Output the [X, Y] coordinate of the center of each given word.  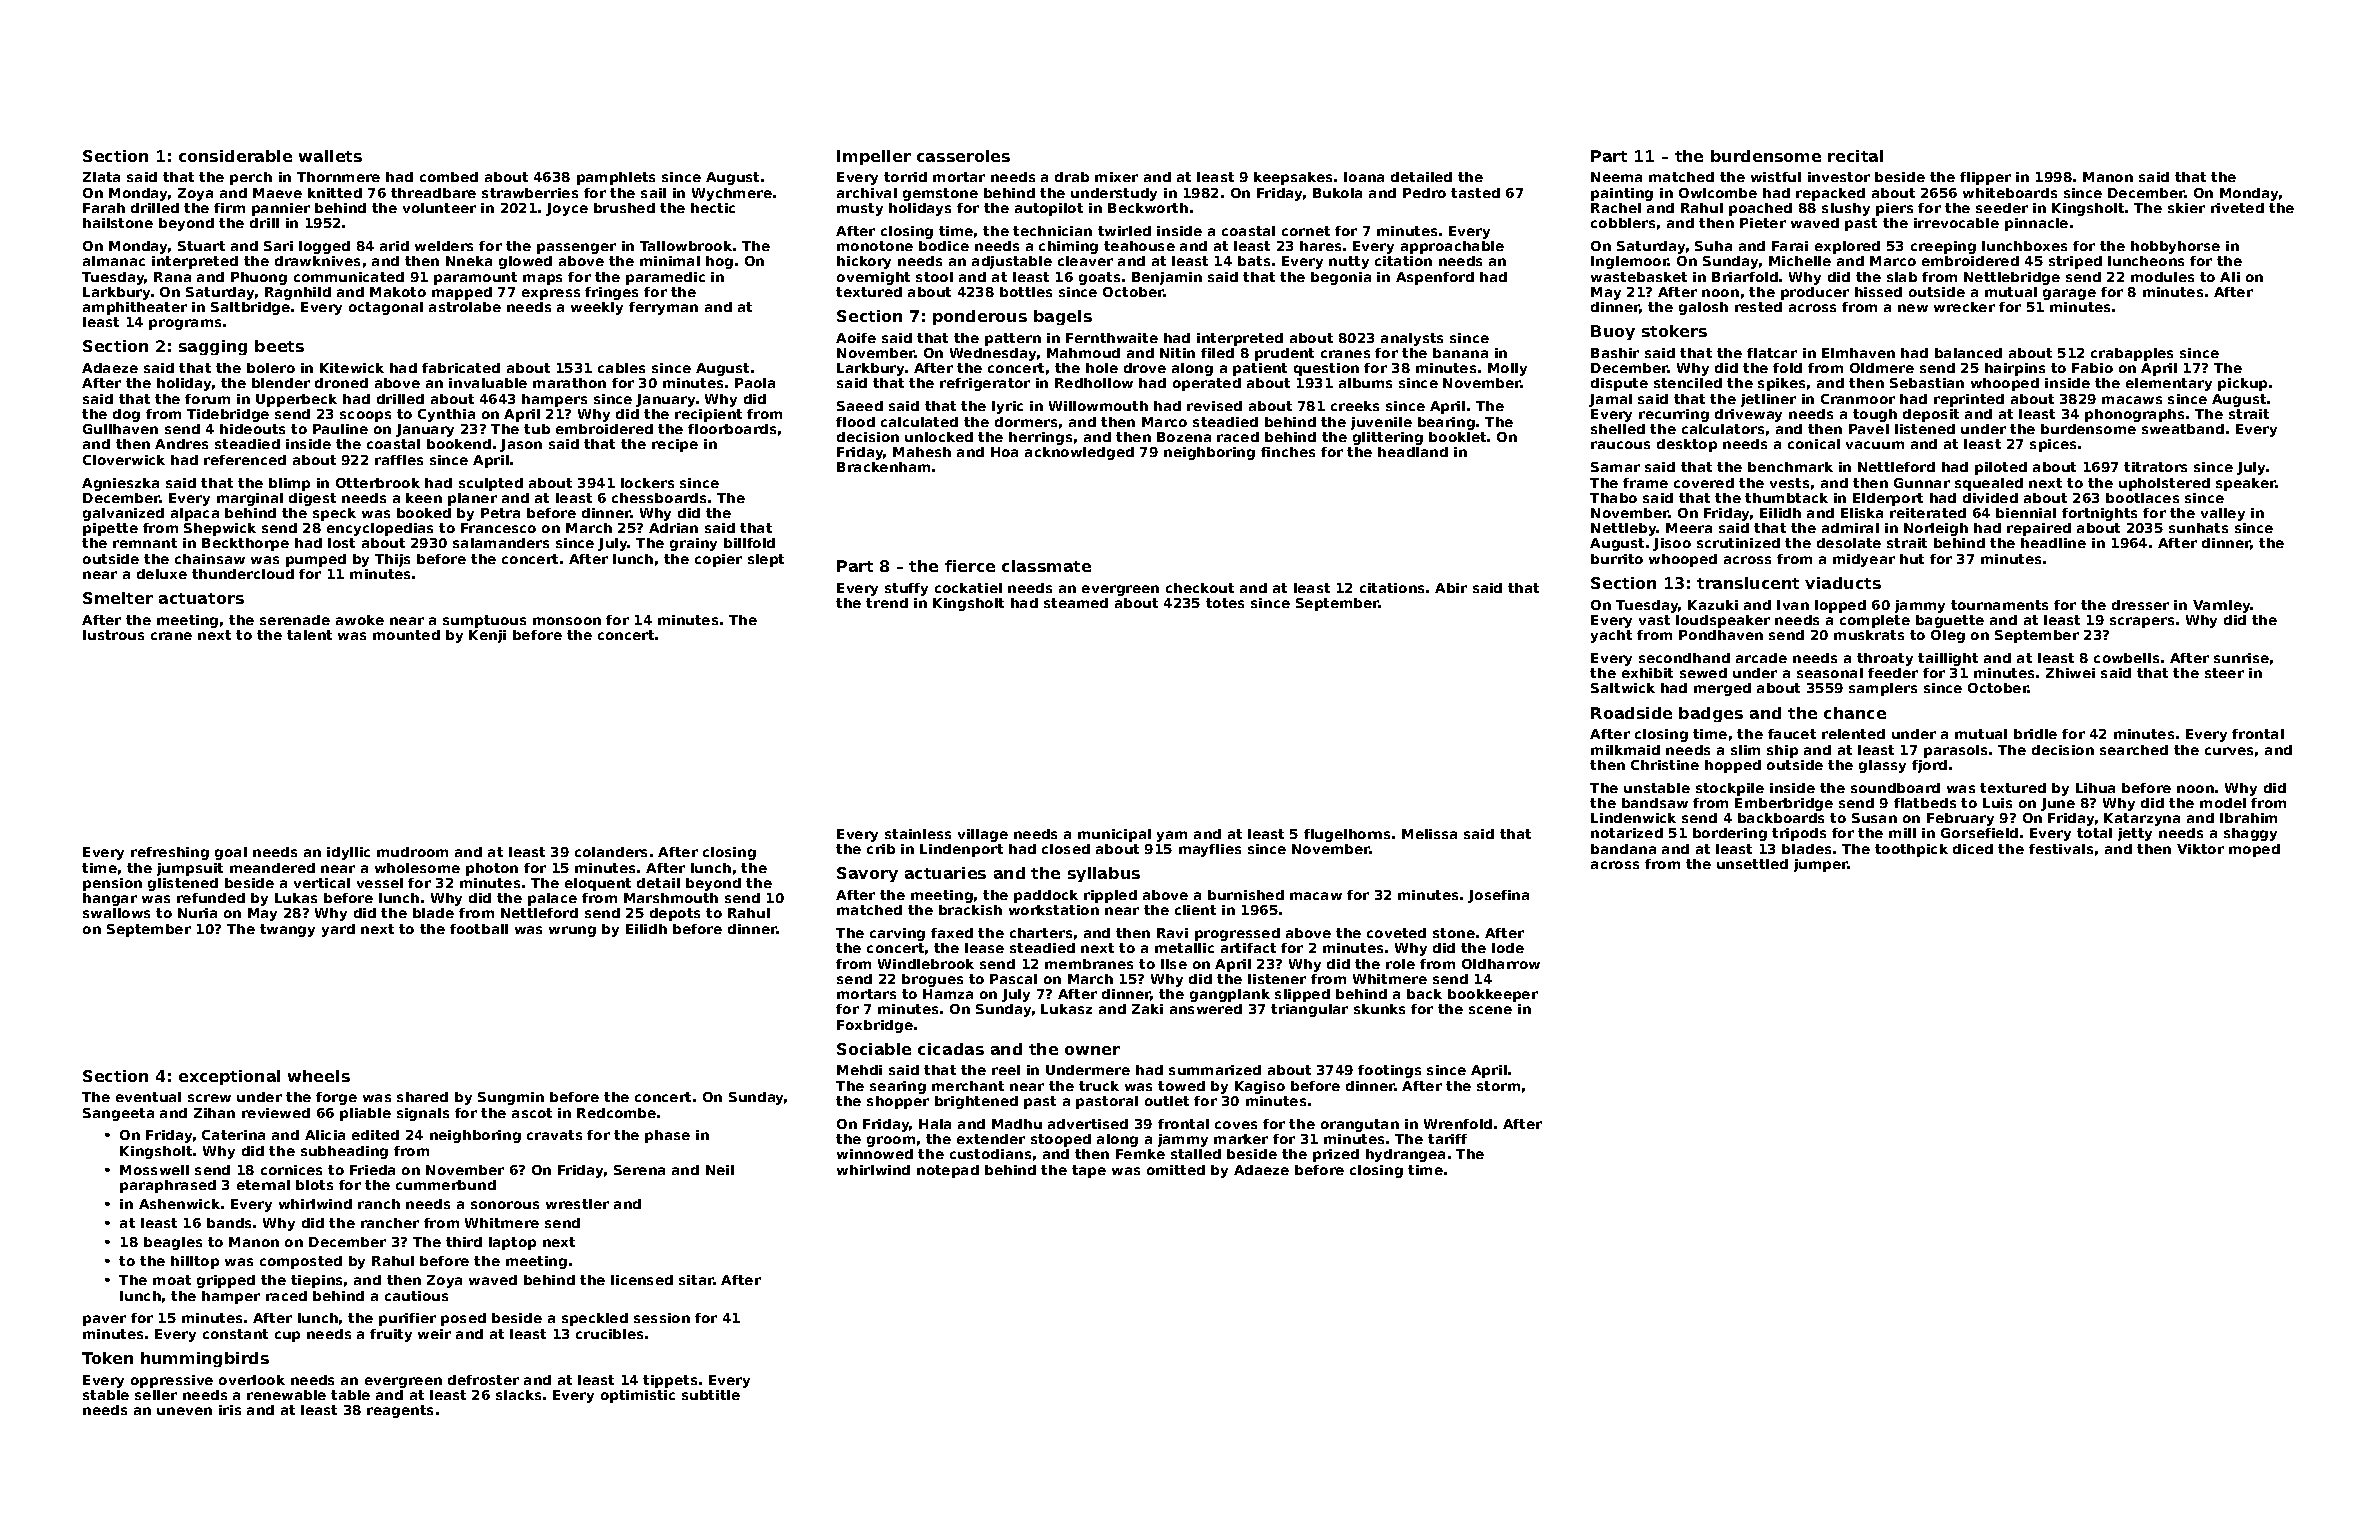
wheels [319, 1076]
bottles [1026, 292]
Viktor [2200, 849]
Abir [1451, 588]
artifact [1248, 948]
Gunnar [1922, 483]
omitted [1176, 1170]
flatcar [1772, 353]
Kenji [487, 636]
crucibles [609, 1334]
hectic [713, 208]
